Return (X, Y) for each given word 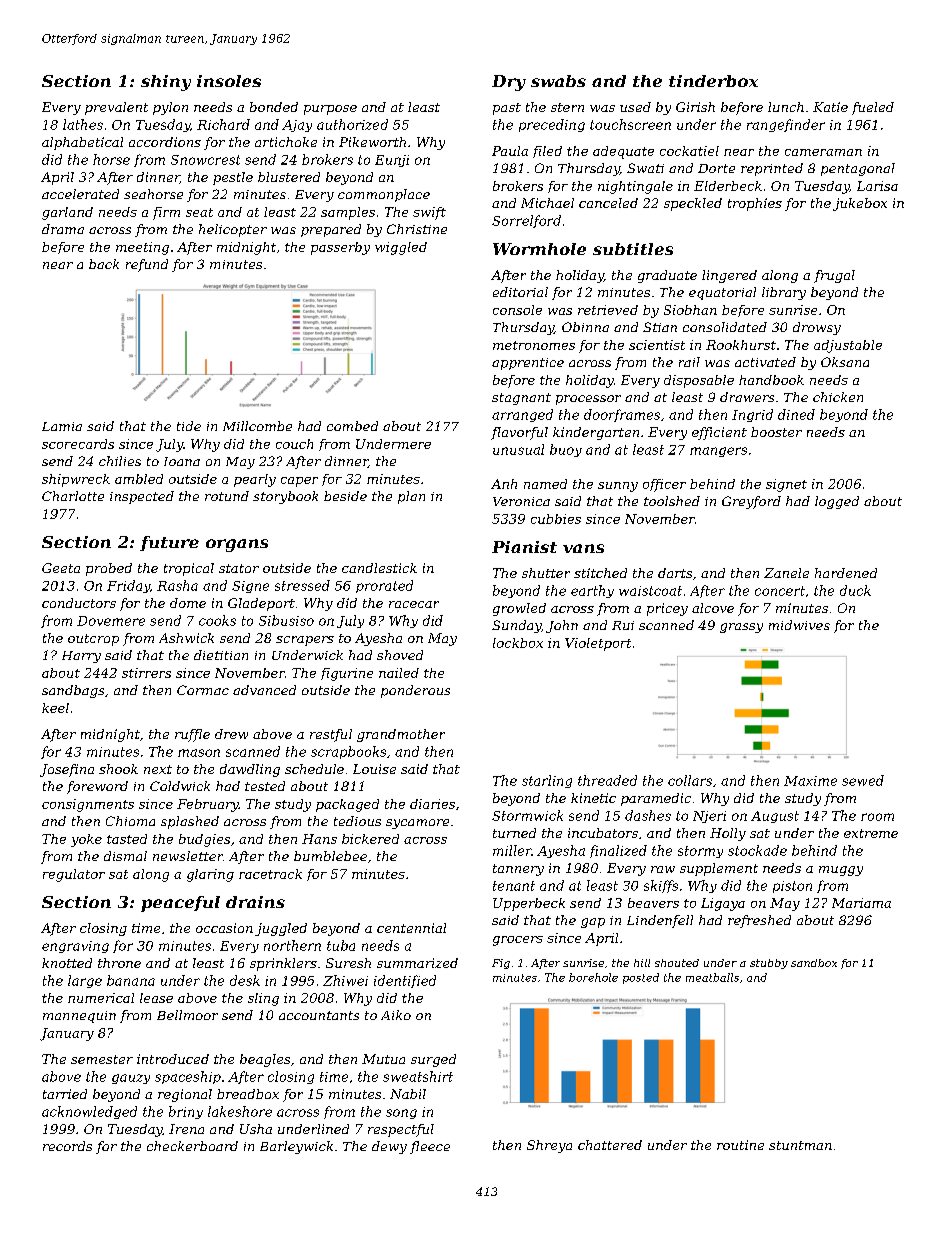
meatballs (712, 977)
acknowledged (89, 1112)
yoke (86, 840)
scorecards (78, 444)
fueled (873, 108)
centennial (411, 928)
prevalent (116, 108)
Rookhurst (741, 345)
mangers (718, 452)
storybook (285, 497)
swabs (558, 81)
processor (588, 400)
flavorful (519, 433)
